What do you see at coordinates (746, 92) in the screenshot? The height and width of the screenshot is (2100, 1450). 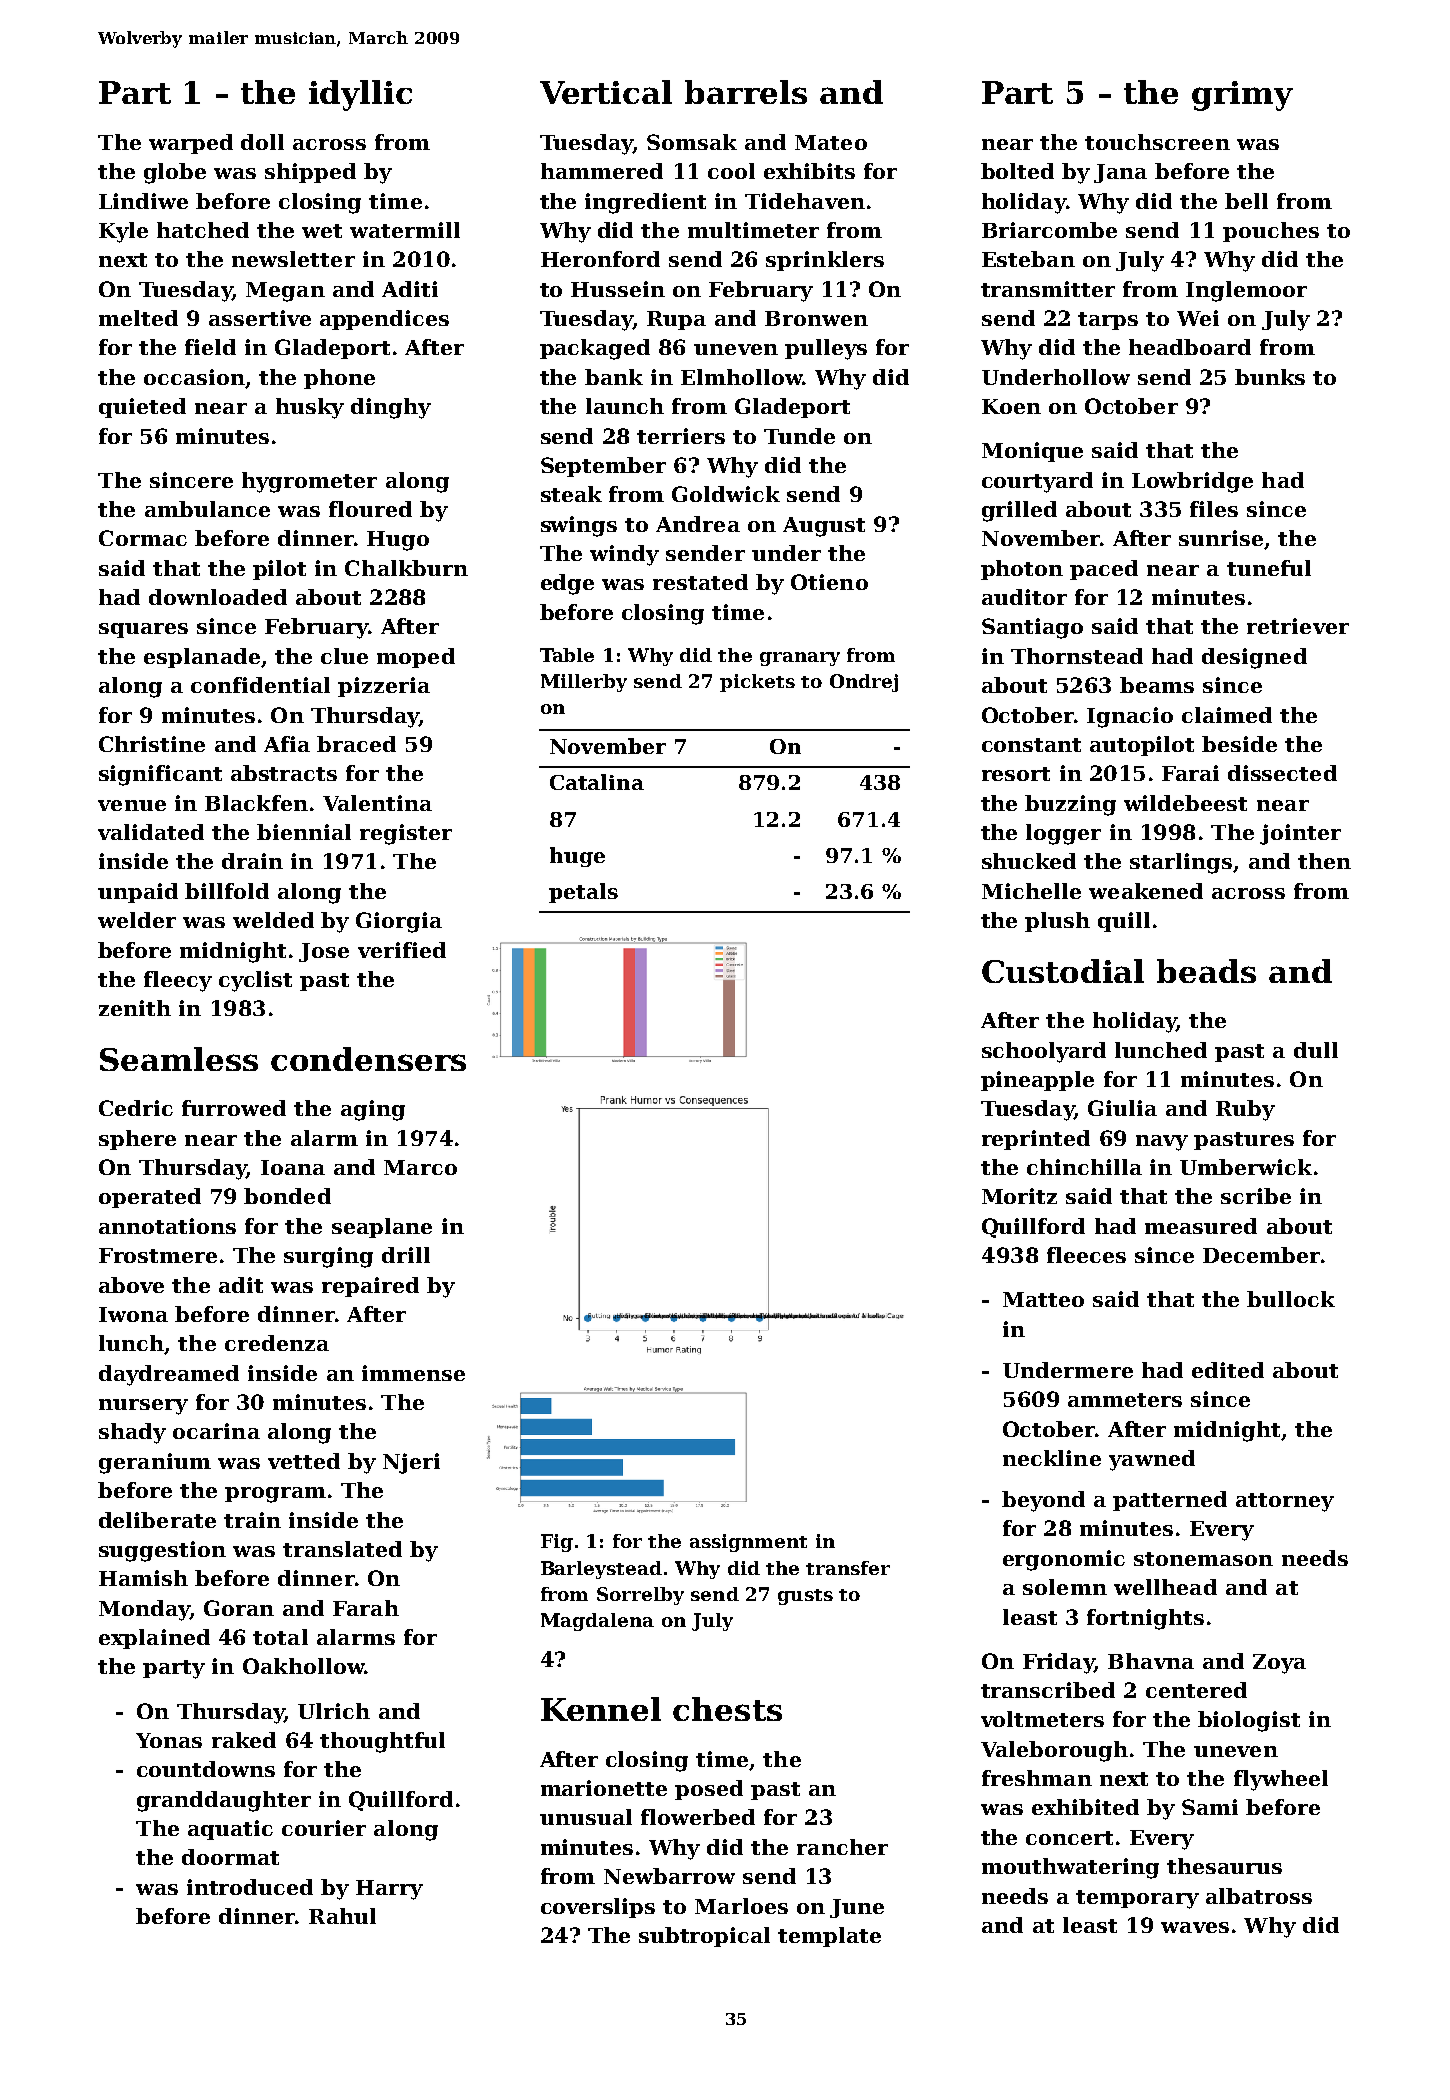 I see `barrels` at bounding box center [746, 92].
